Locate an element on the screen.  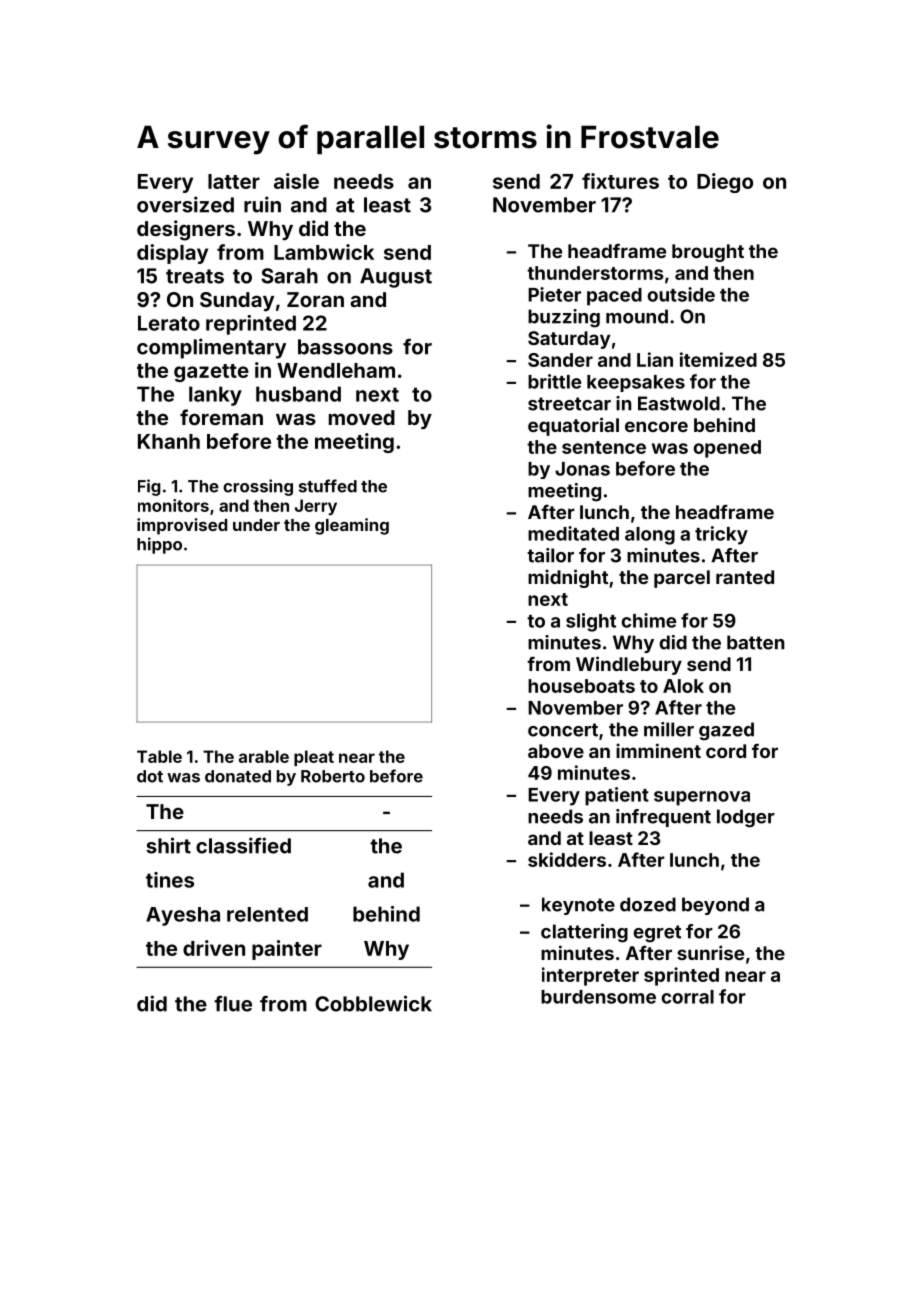
imminent is located at coordinates (658, 750).
